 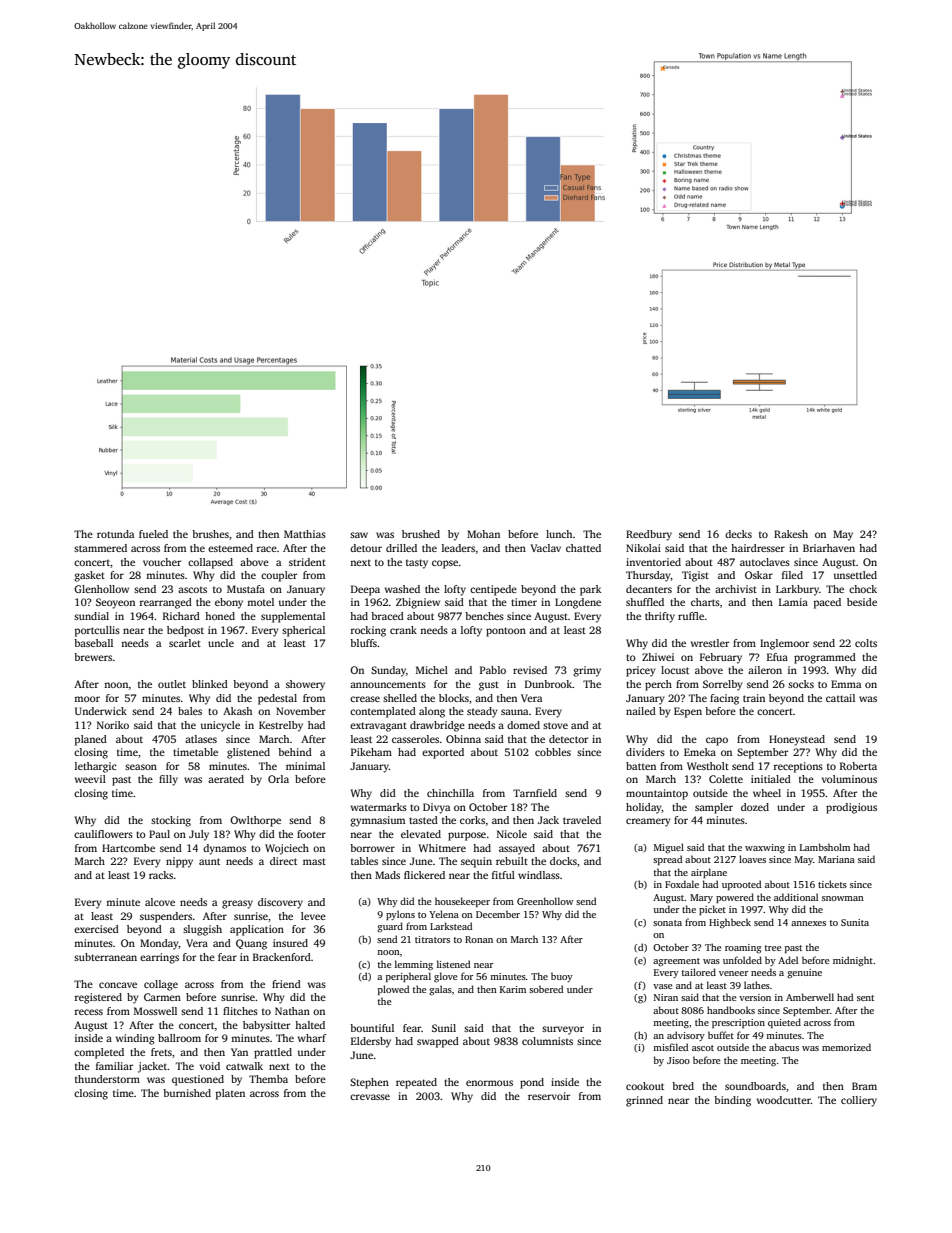 What do you see at coordinates (691, 616) in the screenshot?
I see `ruffle` at bounding box center [691, 616].
